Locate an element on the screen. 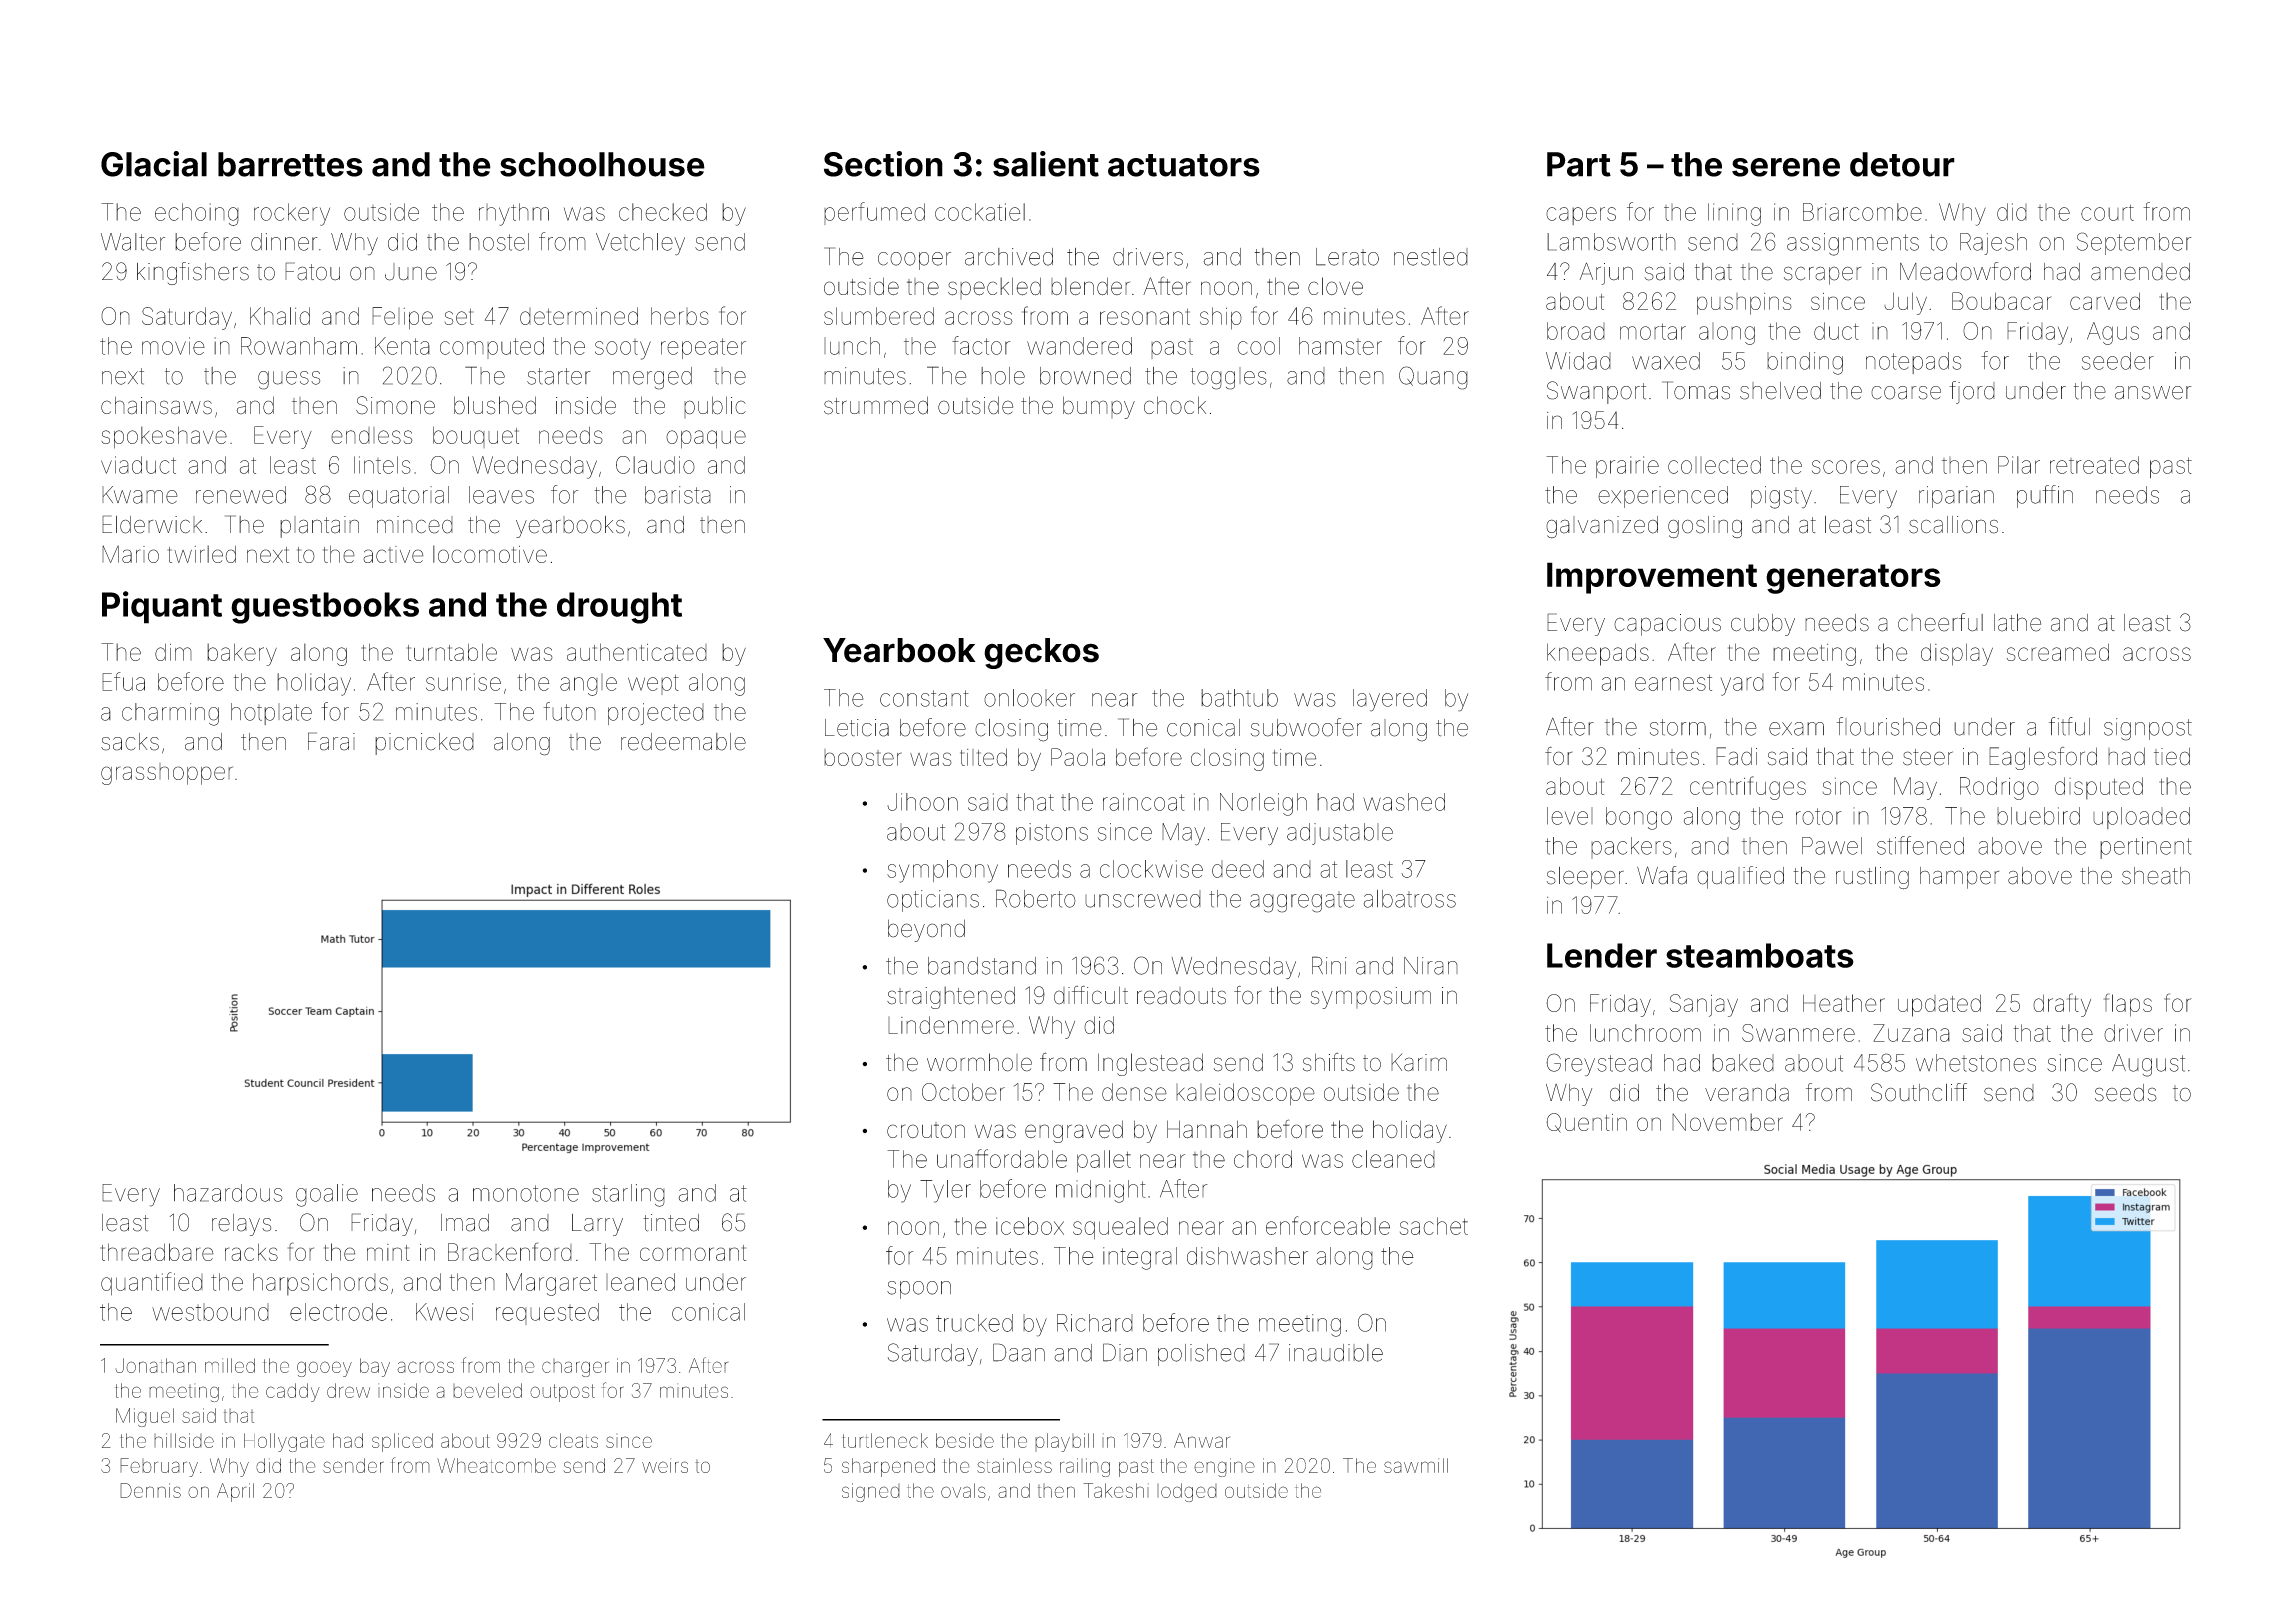  Part is located at coordinates (1579, 164).
